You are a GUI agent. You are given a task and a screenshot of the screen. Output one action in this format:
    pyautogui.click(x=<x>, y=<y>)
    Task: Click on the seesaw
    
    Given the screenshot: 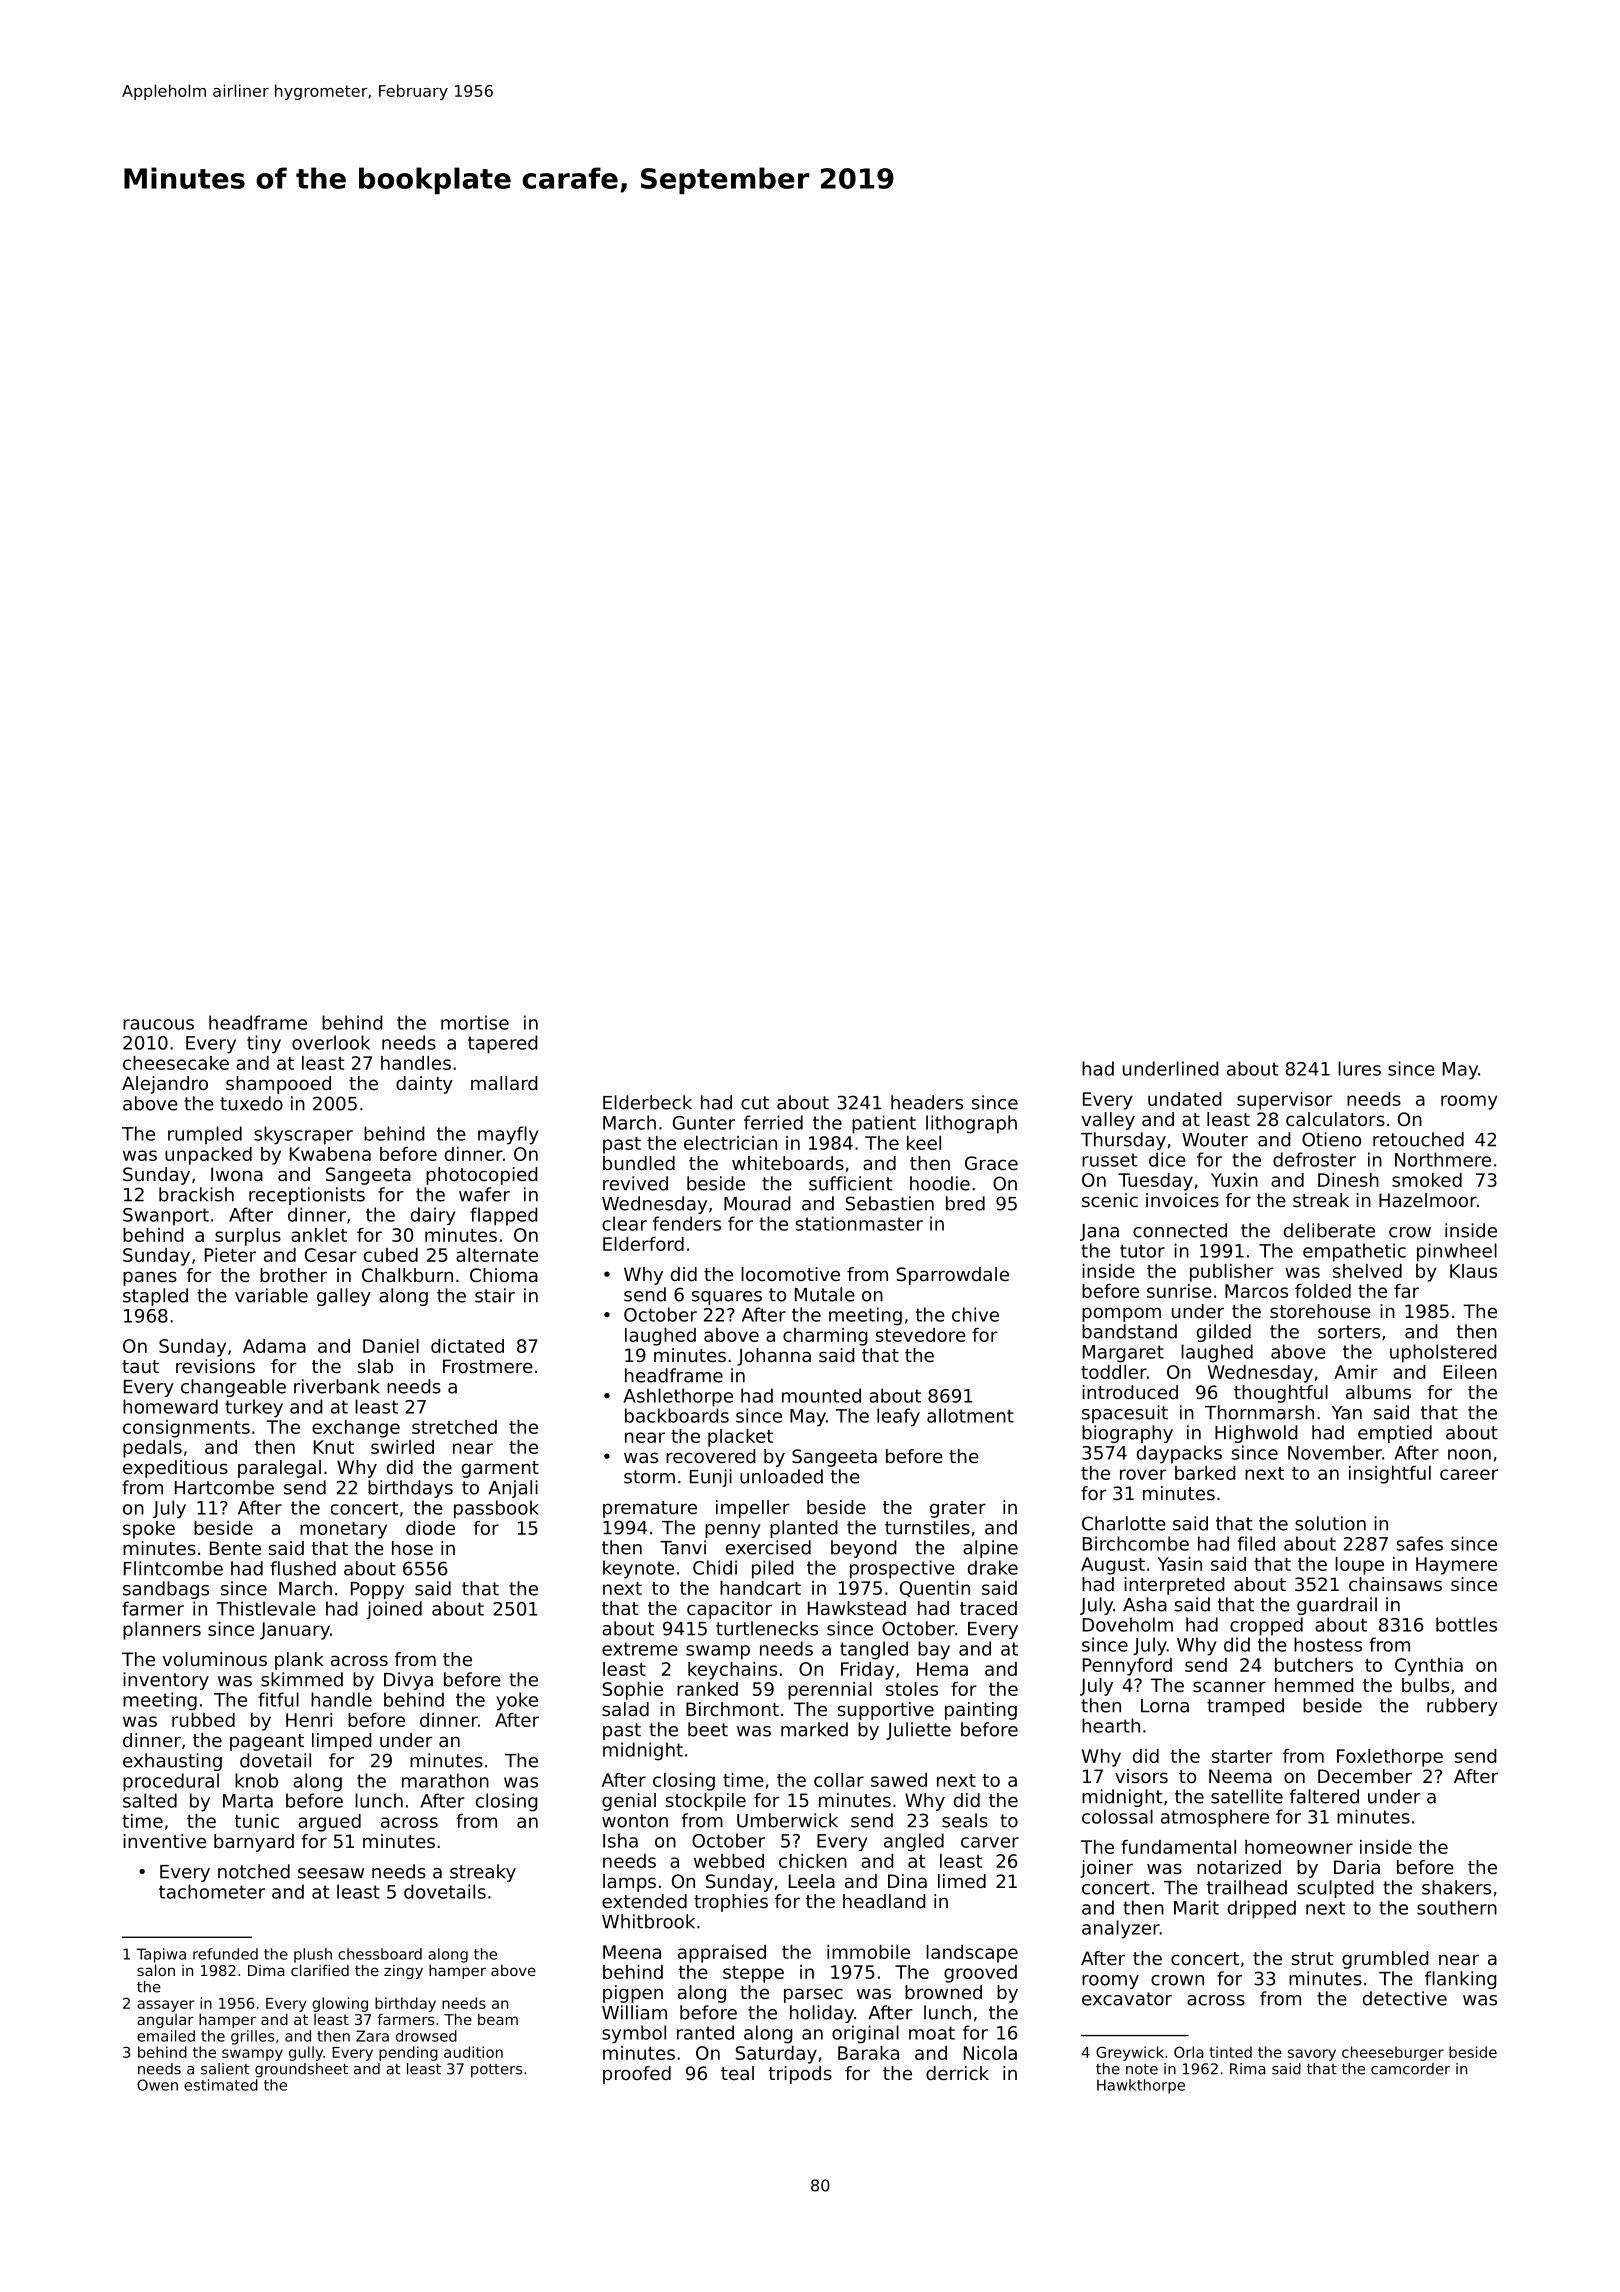 What is the action you would take?
    pyautogui.click(x=331, y=1873)
